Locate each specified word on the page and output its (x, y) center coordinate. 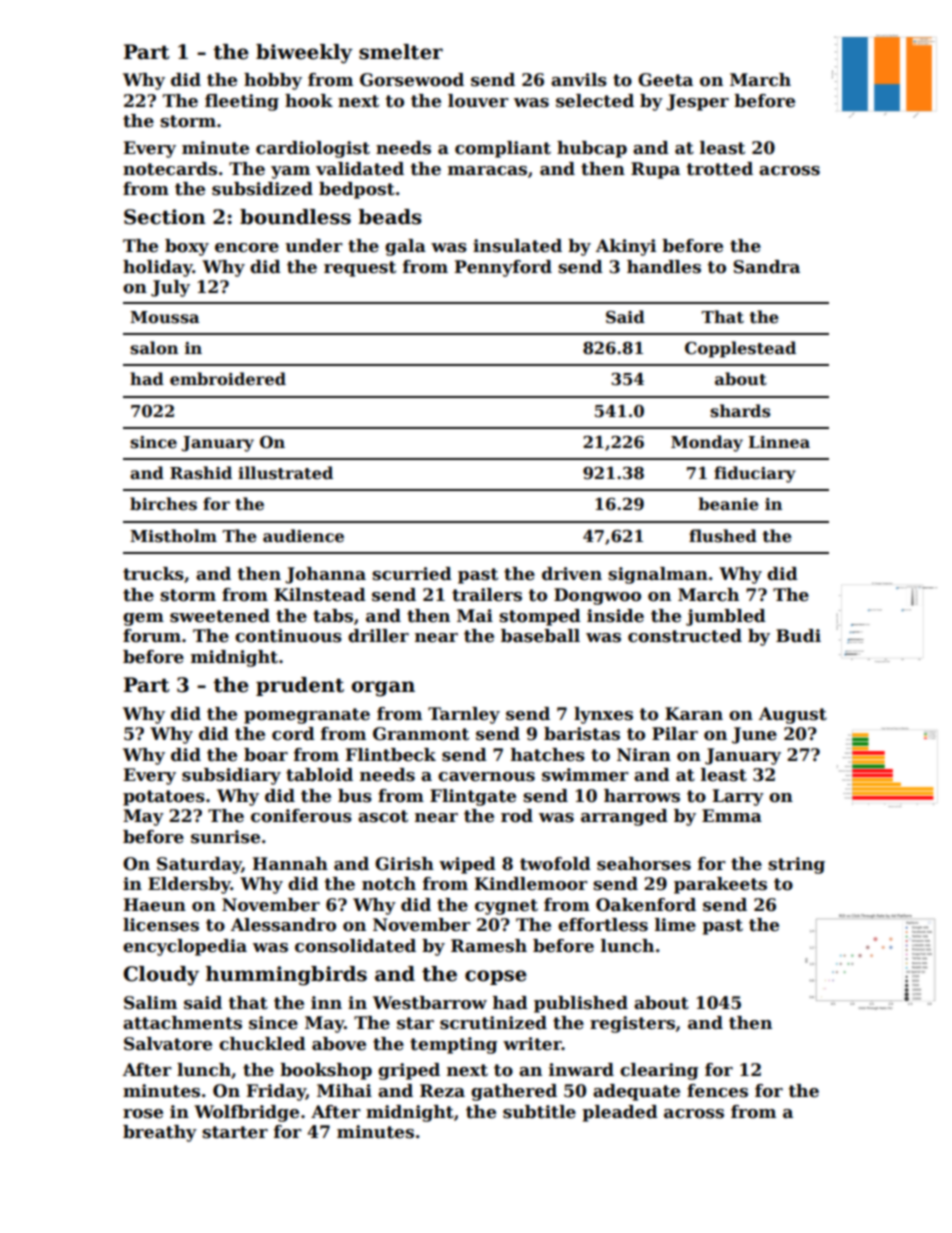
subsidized (262, 189)
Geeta (665, 80)
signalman (658, 575)
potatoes (164, 798)
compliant (503, 149)
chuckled (262, 1044)
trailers (487, 595)
